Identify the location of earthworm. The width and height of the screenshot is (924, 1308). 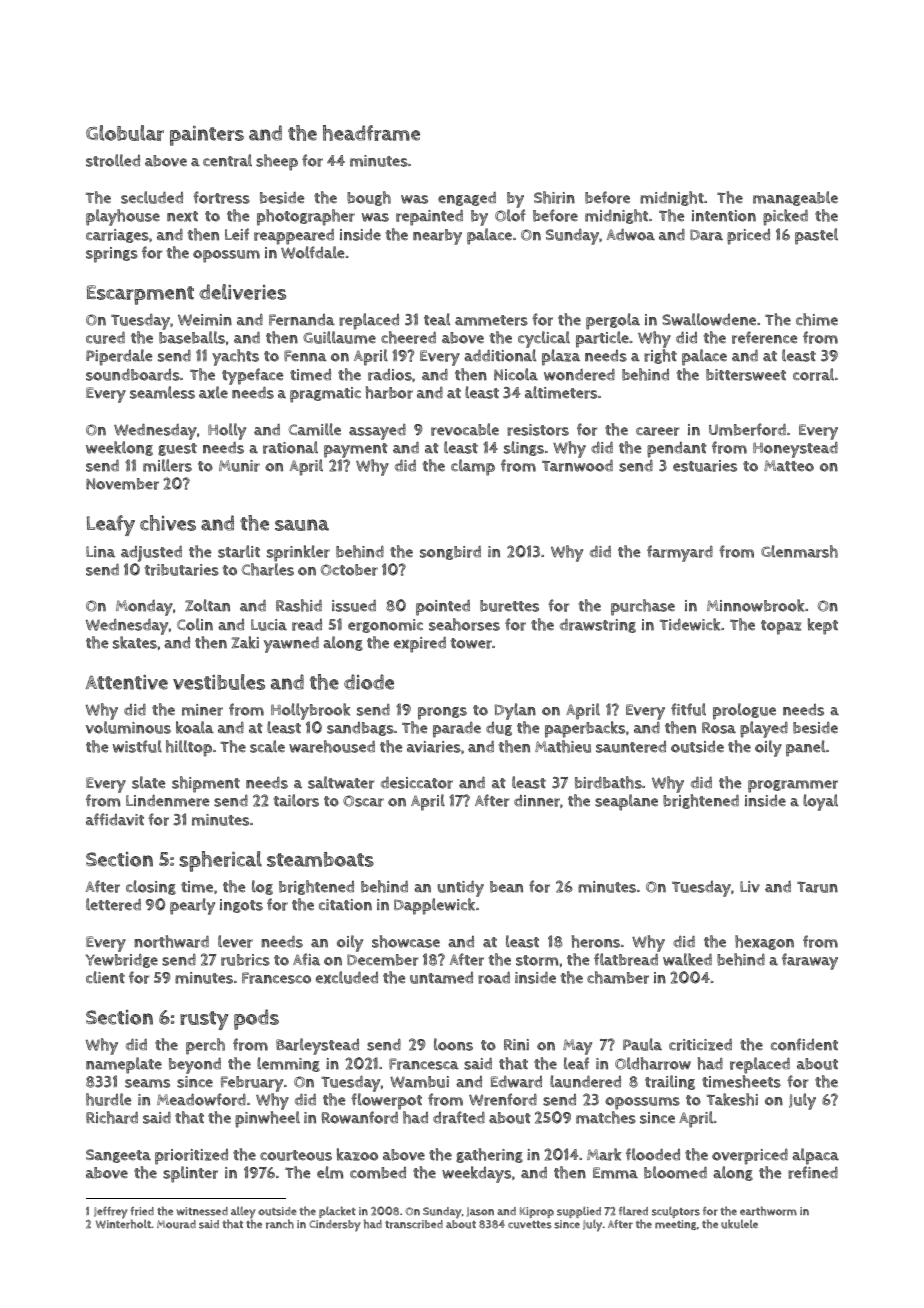
(768, 1211).
